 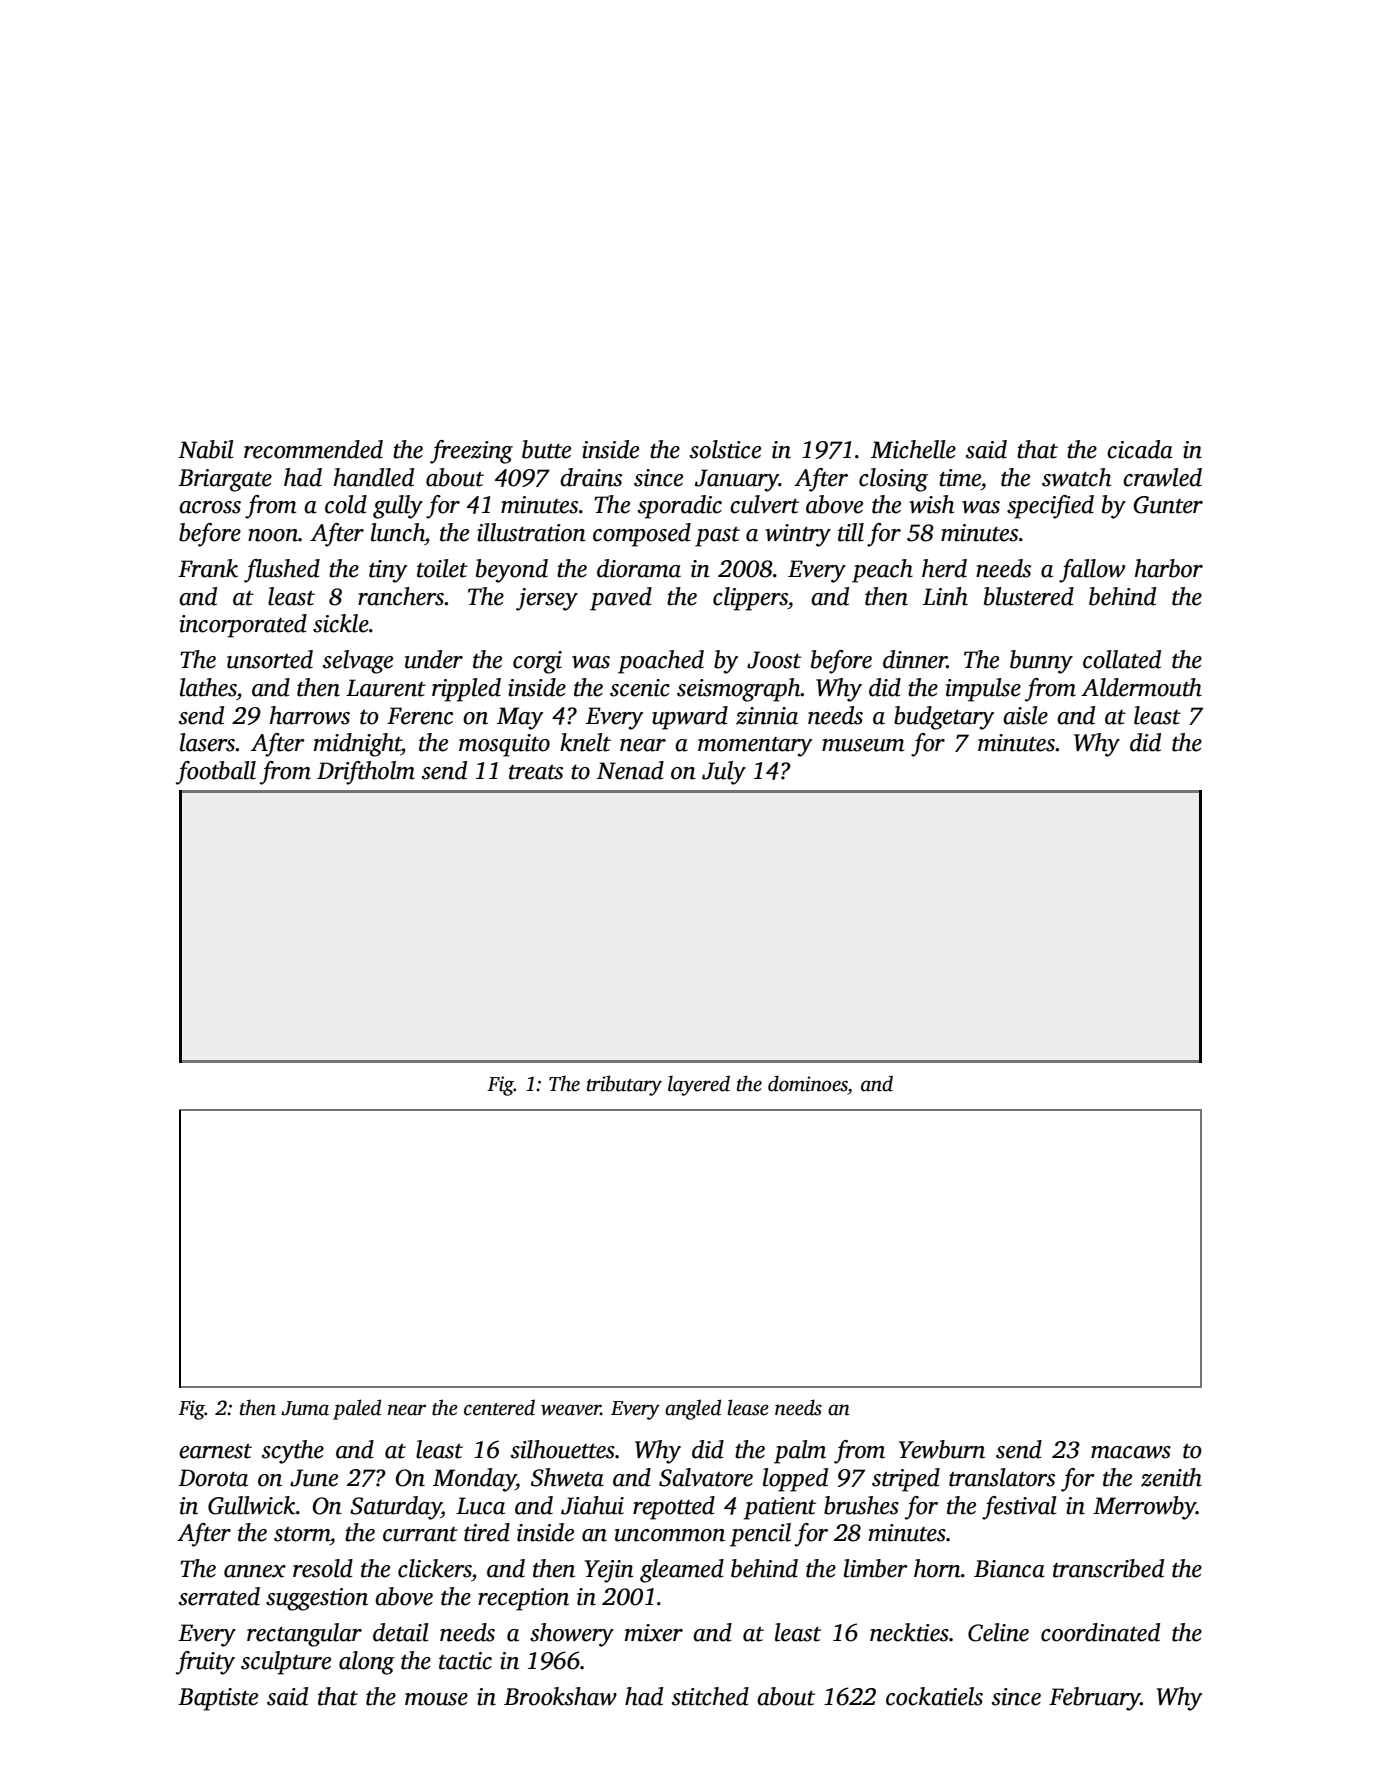 I want to click on Briargate, so click(x=225, y=480).
